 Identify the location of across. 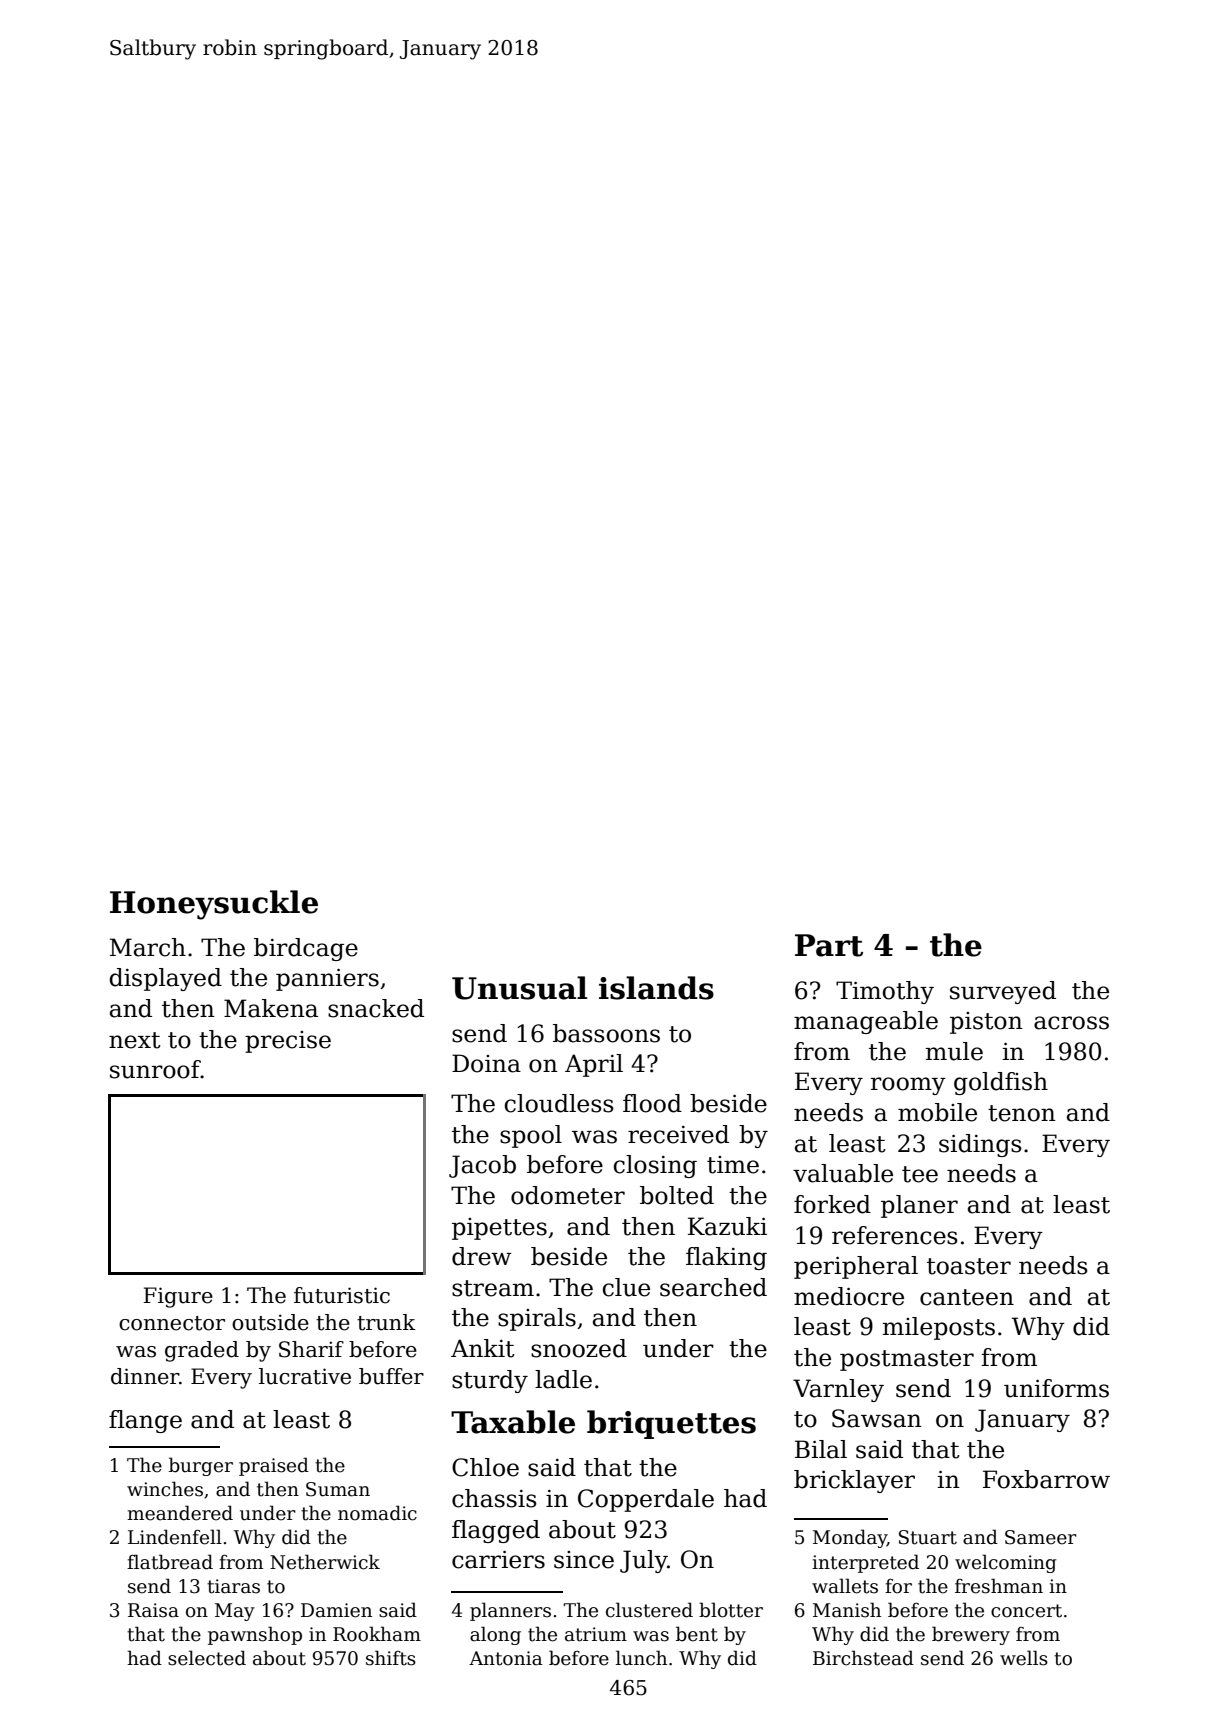
(1071, 1023).
